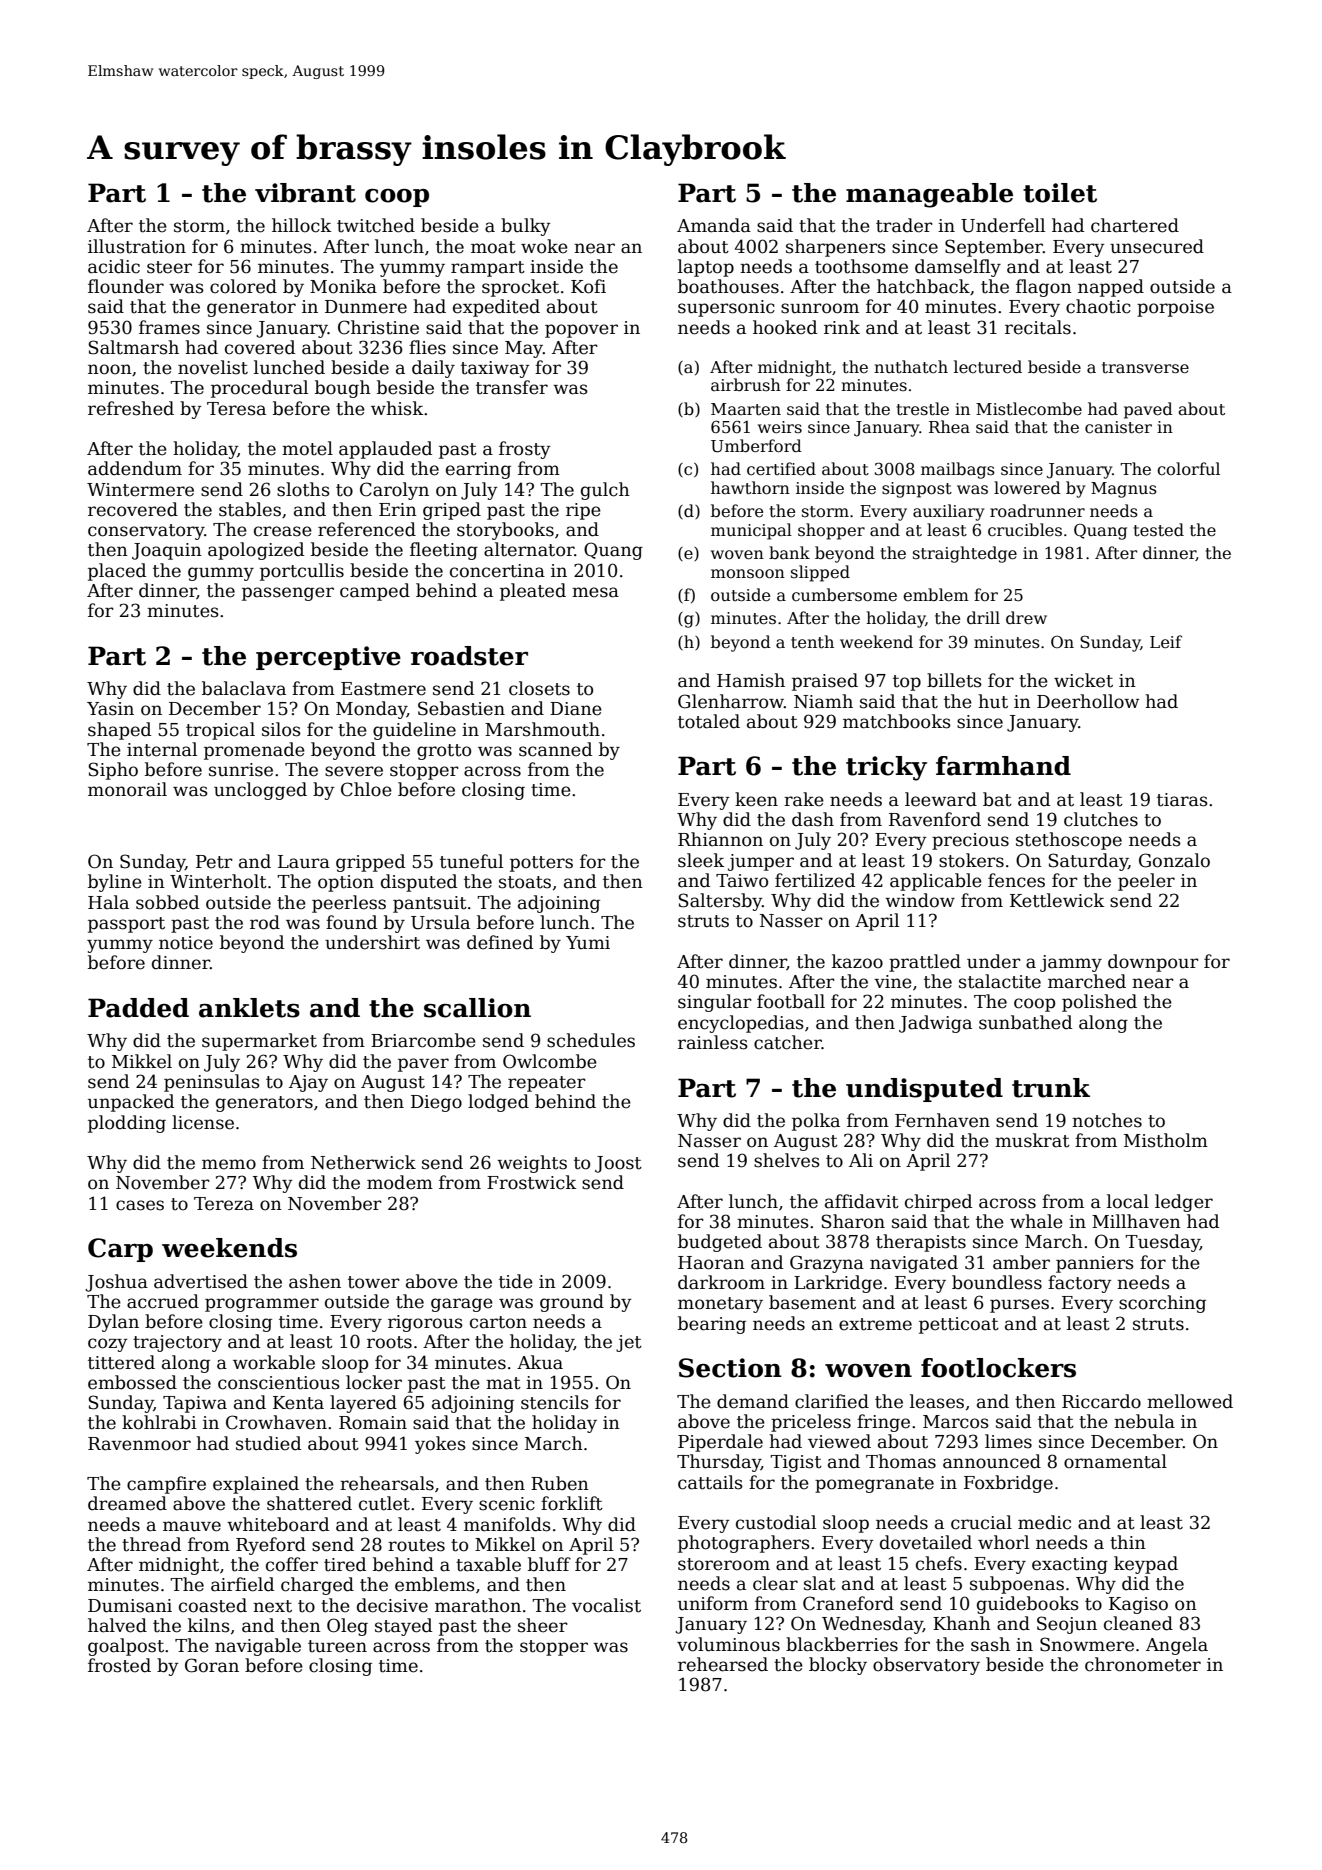 This page has width=1322, height=1870. What do you see at coordinates (618, 1164) in the page?
I see `Joost` at bounding box center [618, 1164].
